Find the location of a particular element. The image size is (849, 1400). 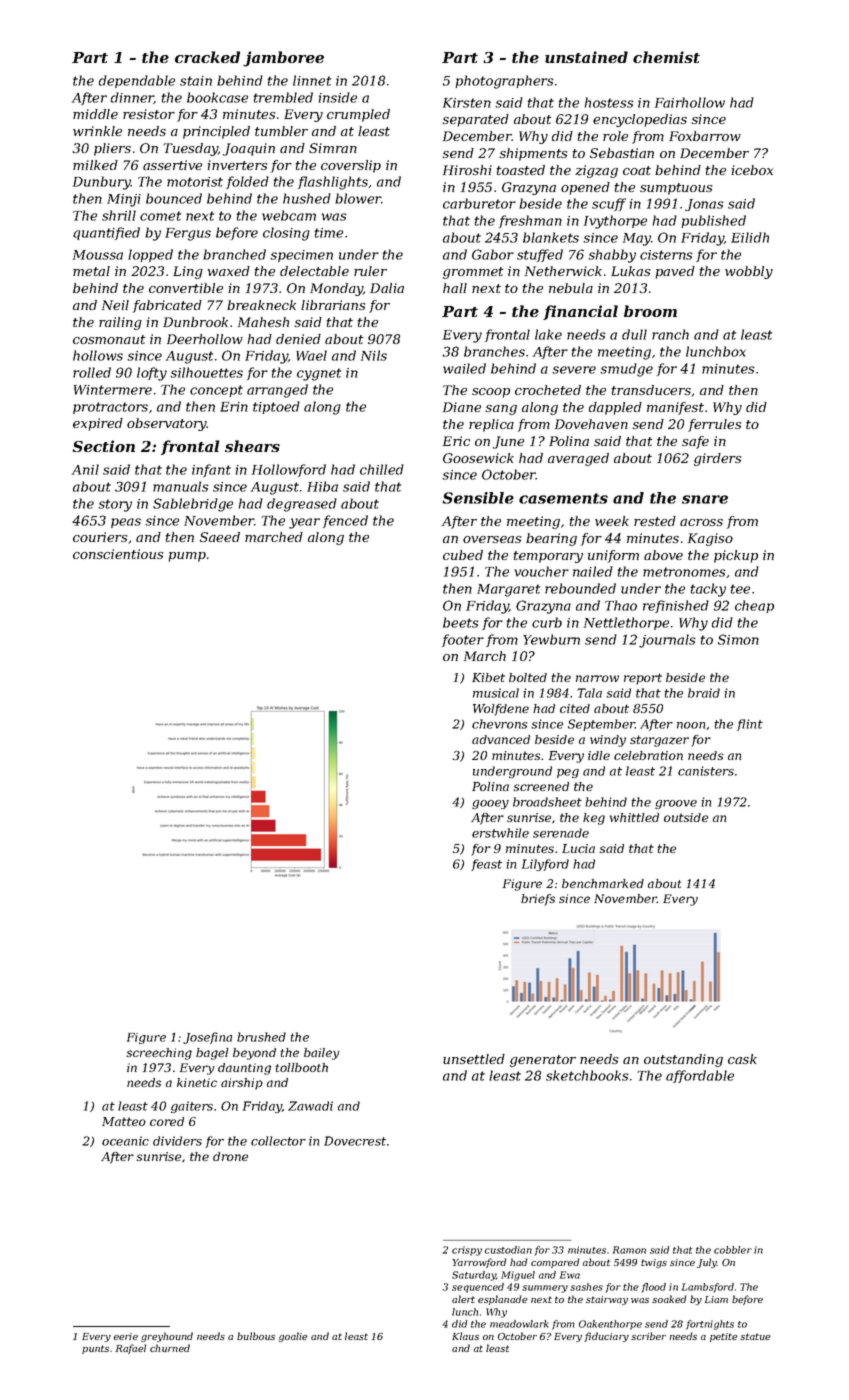

eerie is located at coordinates (126, 1336).
